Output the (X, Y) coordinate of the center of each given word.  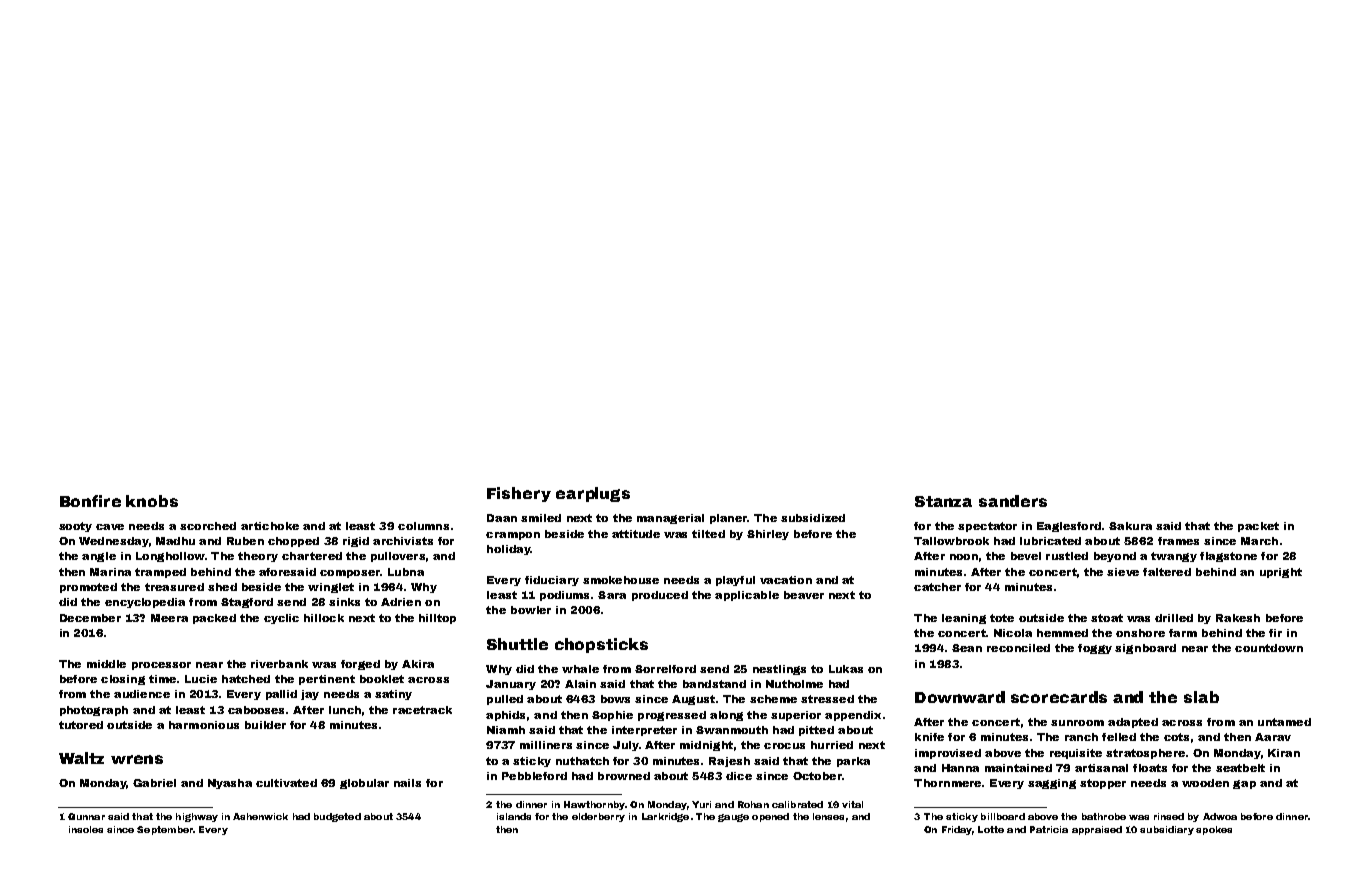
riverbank (279, 664)
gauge (733, 818)
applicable (747, 596)
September (165, 830)
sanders (1013, 501)
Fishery (519, 494)
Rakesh (1238, 618)
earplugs (593, 494)
